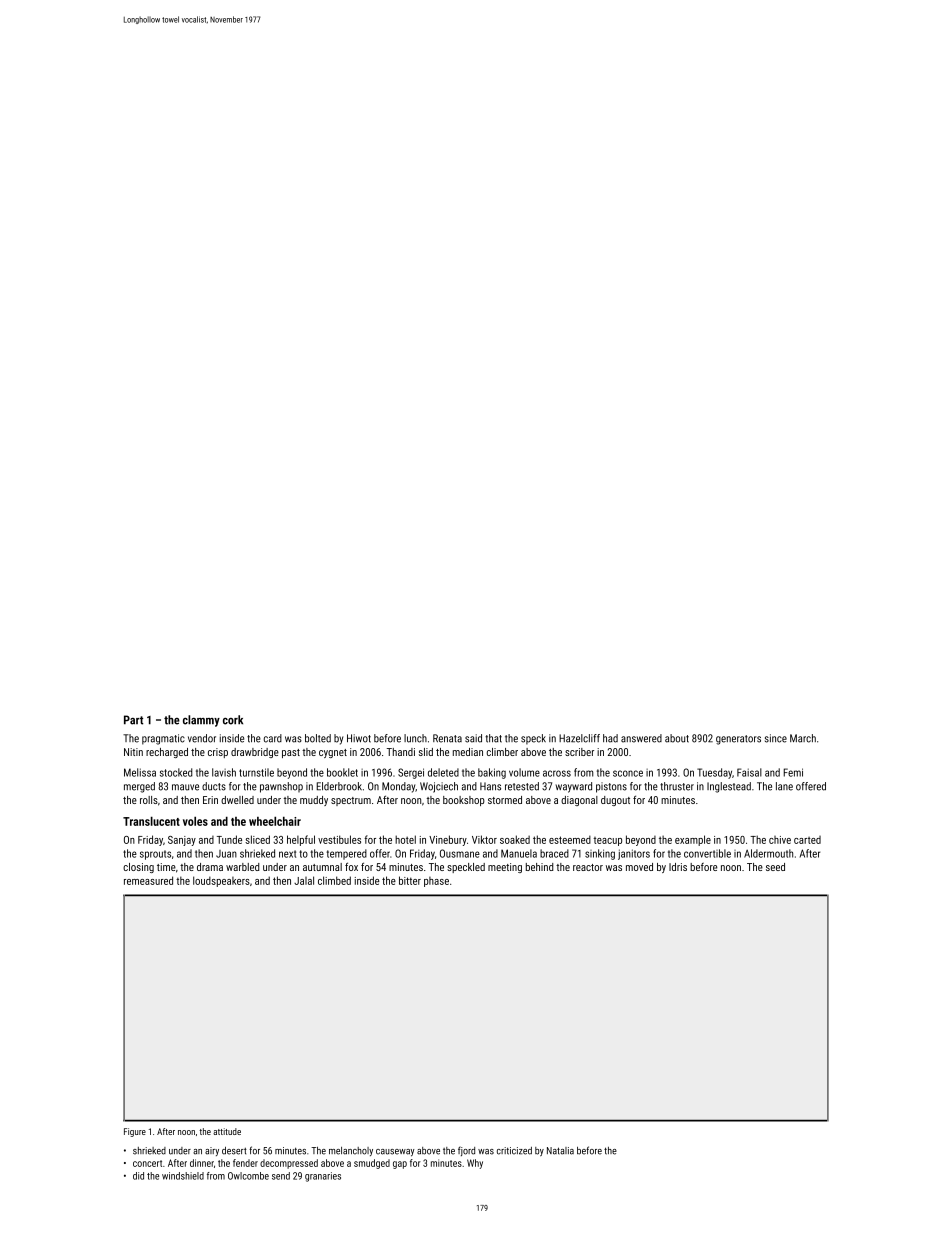 Image resolution: width=952 pixels, height=1233 pixels. What do you see at coordinates (221, 881) in the image?
I see `loudspeakers` at bounding box center [221, 881].
